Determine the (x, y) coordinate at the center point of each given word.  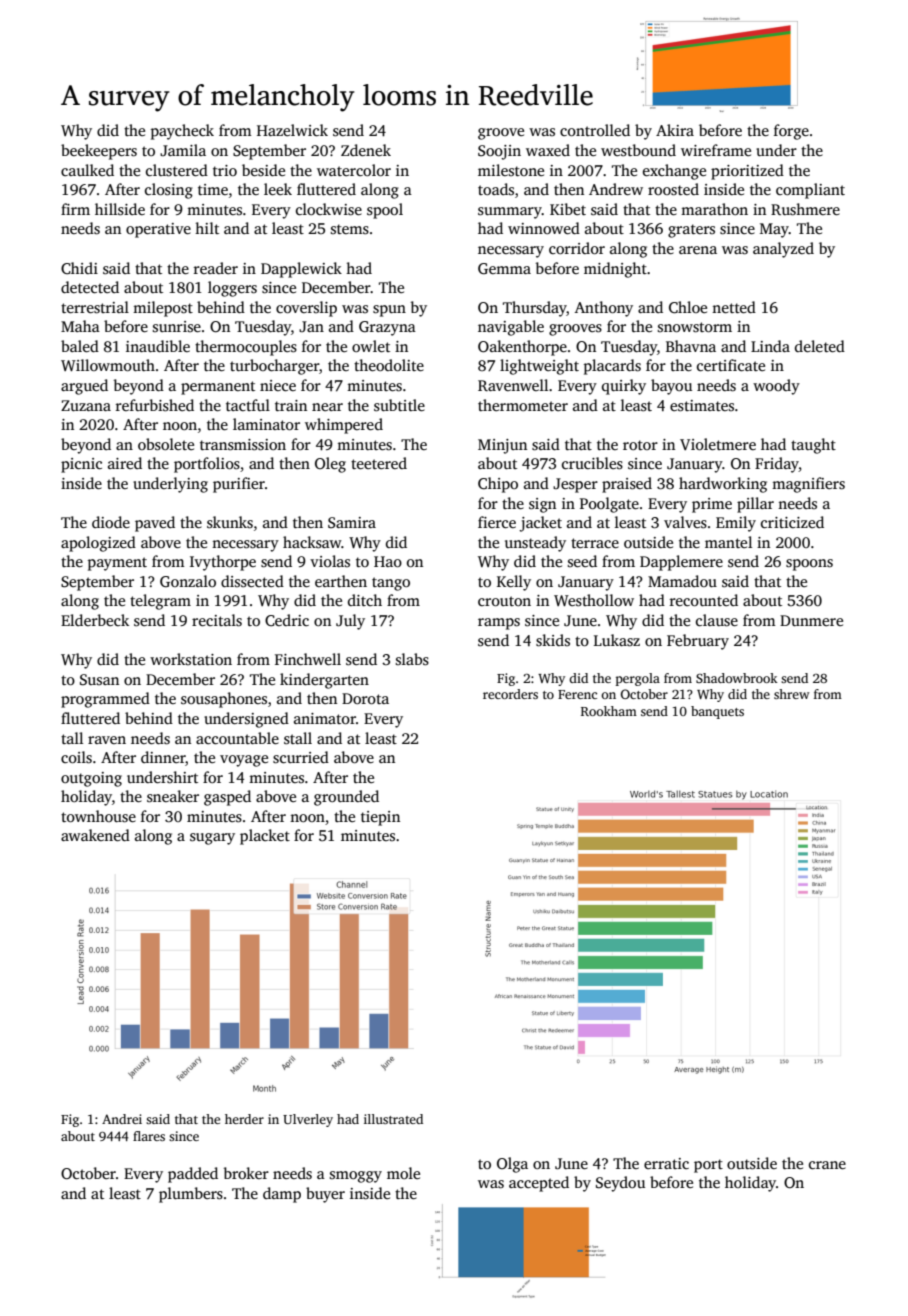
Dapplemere (681, 563)
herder (244, 1119)
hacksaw (312, 542)
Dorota (365, 698)
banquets (717, 712)
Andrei (122, 1119)
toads (496, 189)
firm (75, 209)
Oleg (330, 465)
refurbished (155, 405)
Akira (675, 130)
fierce (497, 522)
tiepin (380, 818)
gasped (227, 798)
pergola (638, 679)
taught (813, 446)
